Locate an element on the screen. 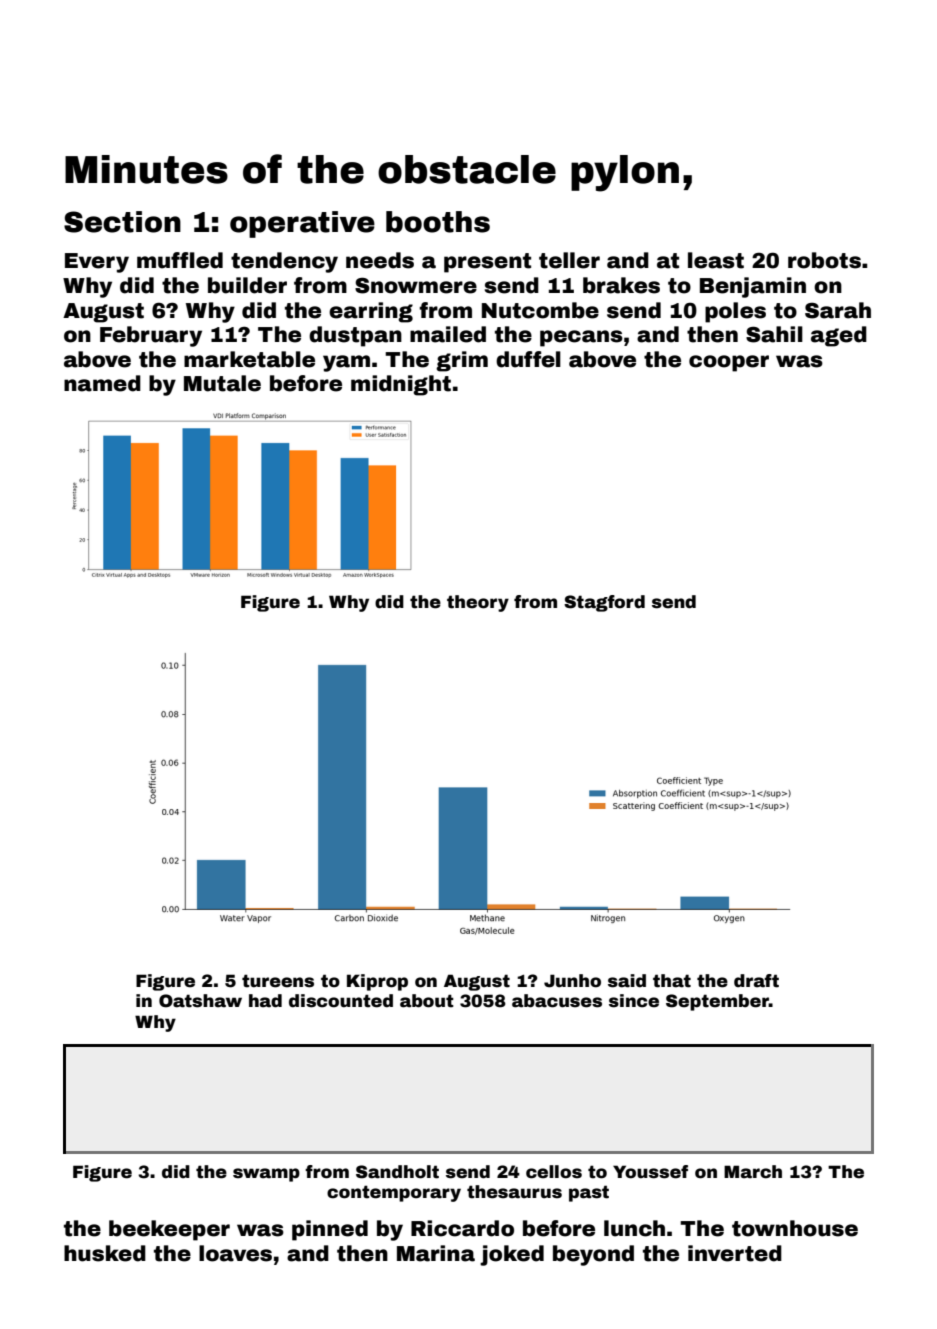  Mutale is located at coordinates (222, 383).
